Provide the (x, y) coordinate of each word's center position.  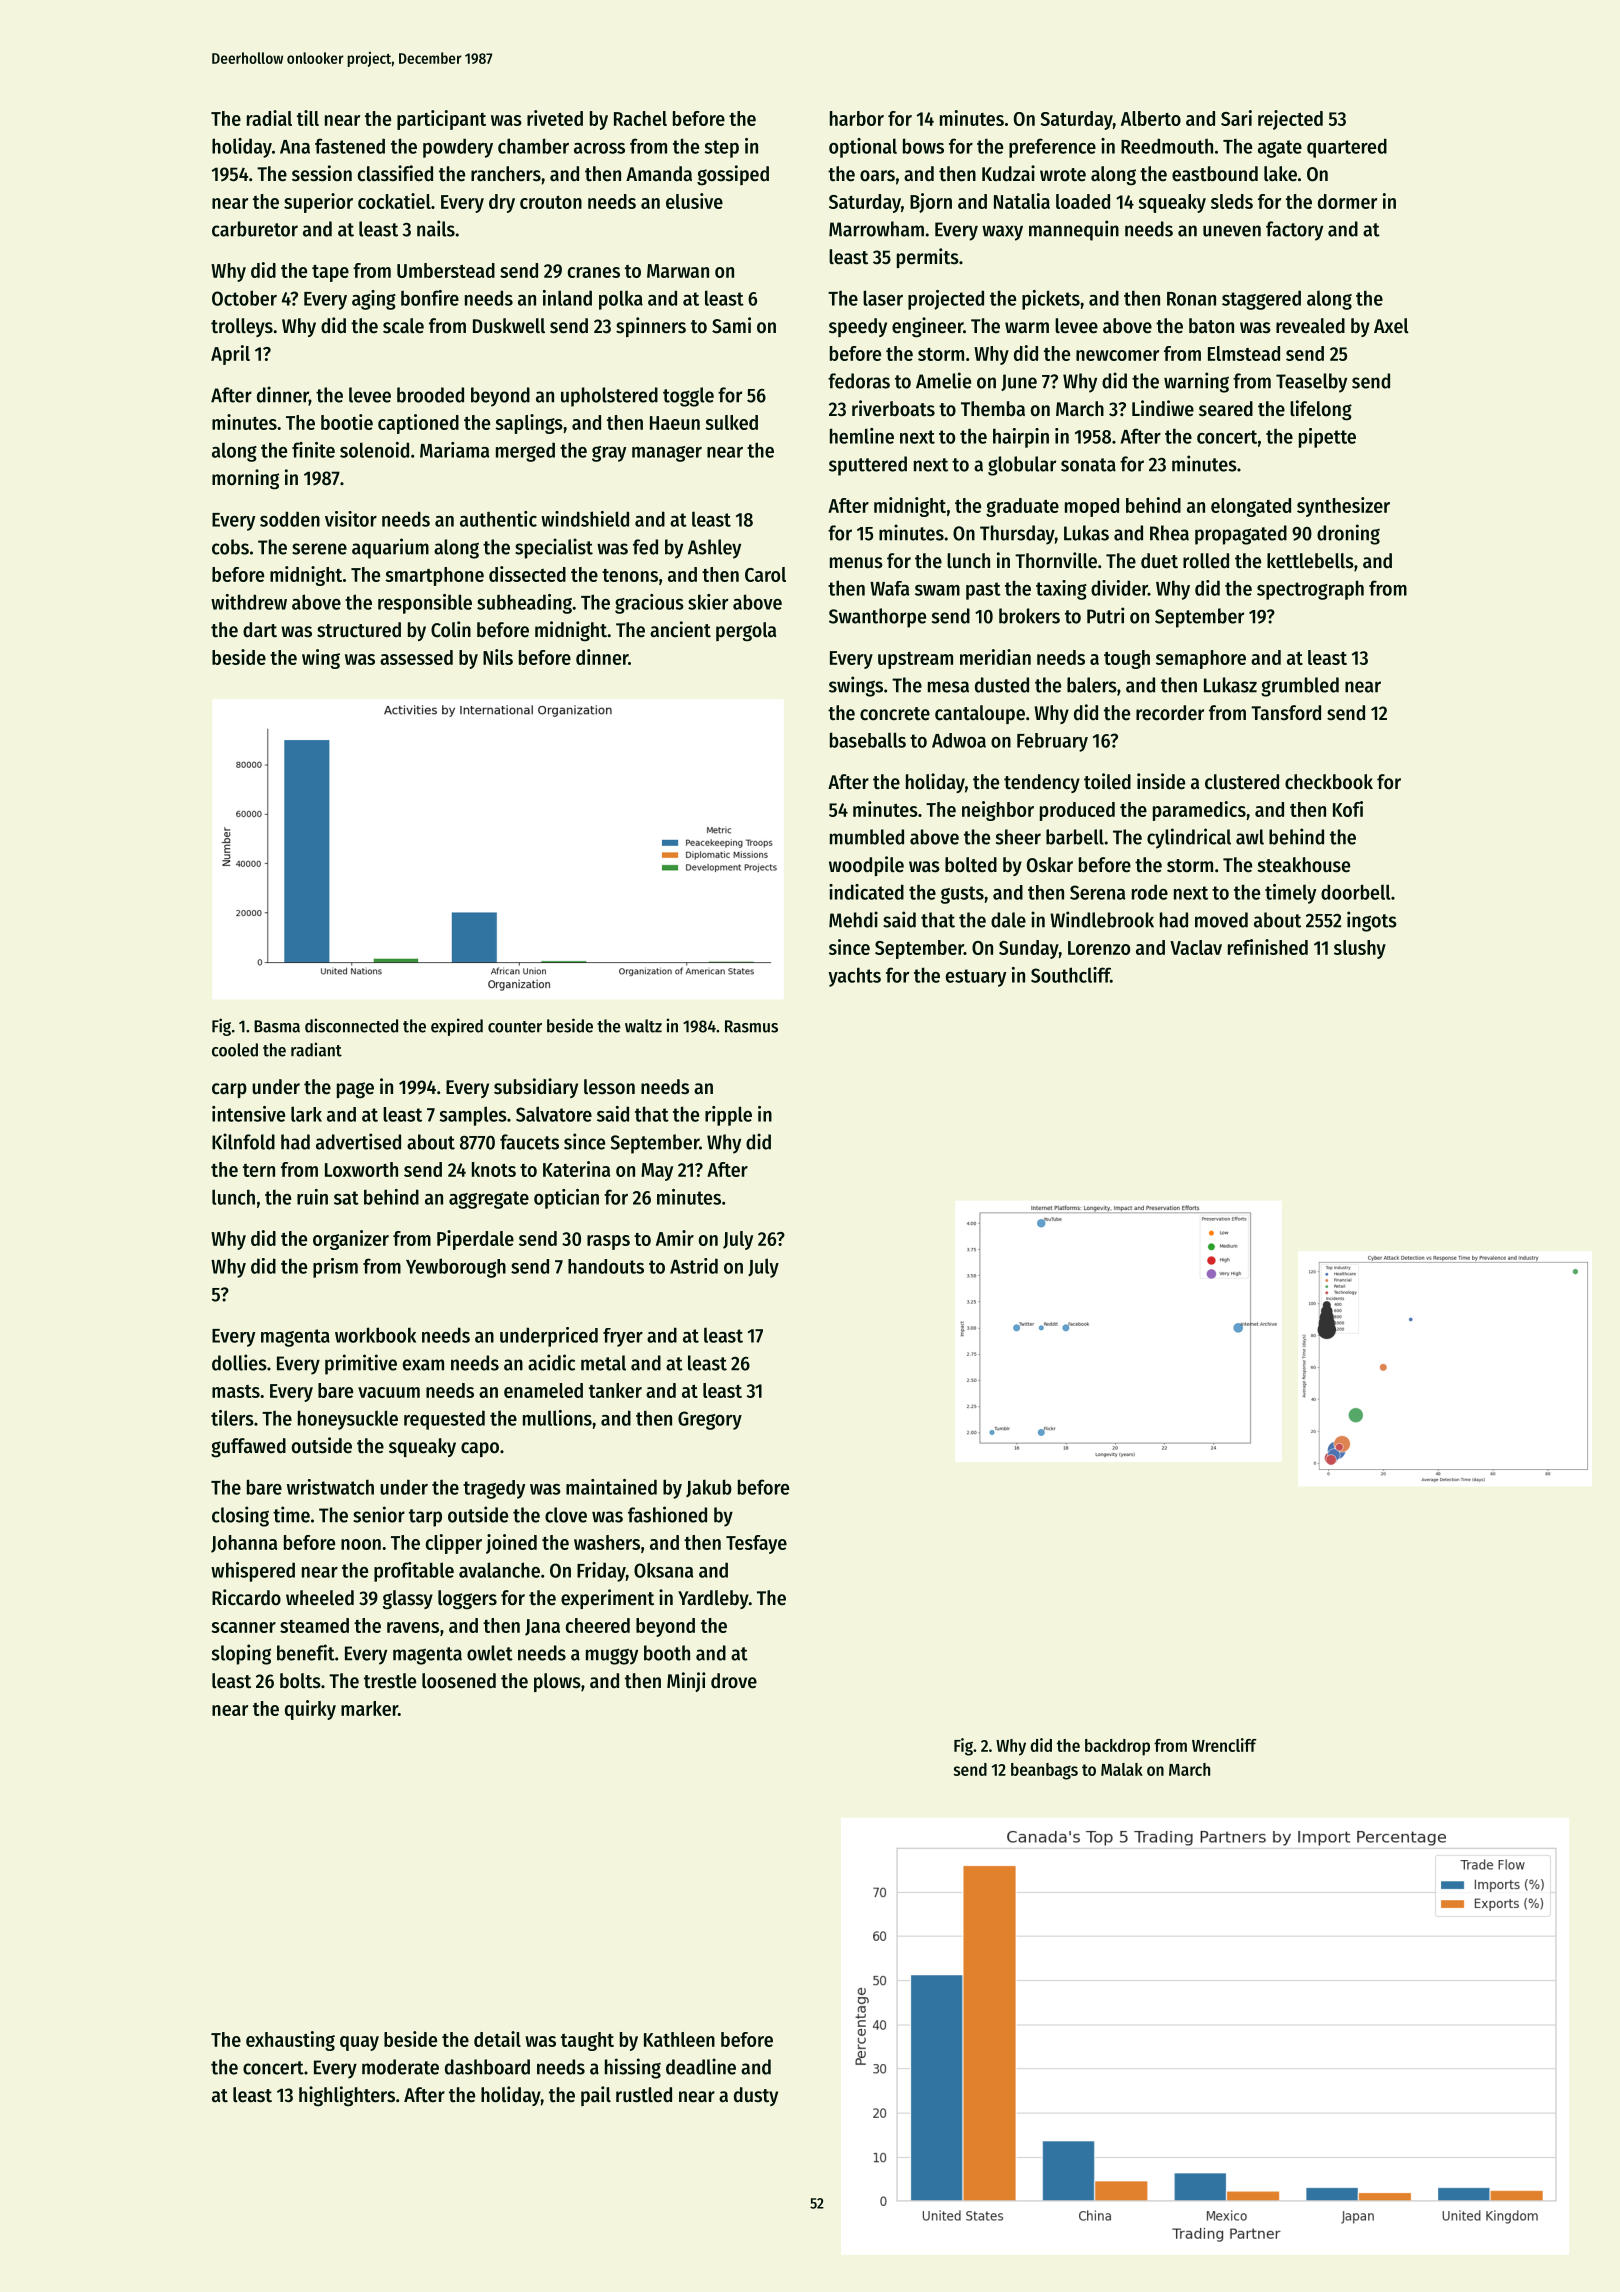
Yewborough (456, 1268)
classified (395, 173)
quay (359, 2043)
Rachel (640, 118)
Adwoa (959, 740)
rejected (1290, 120)
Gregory (710, 1420)
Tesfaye (756, 1544)
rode (1150, 892)
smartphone (434, 576)
